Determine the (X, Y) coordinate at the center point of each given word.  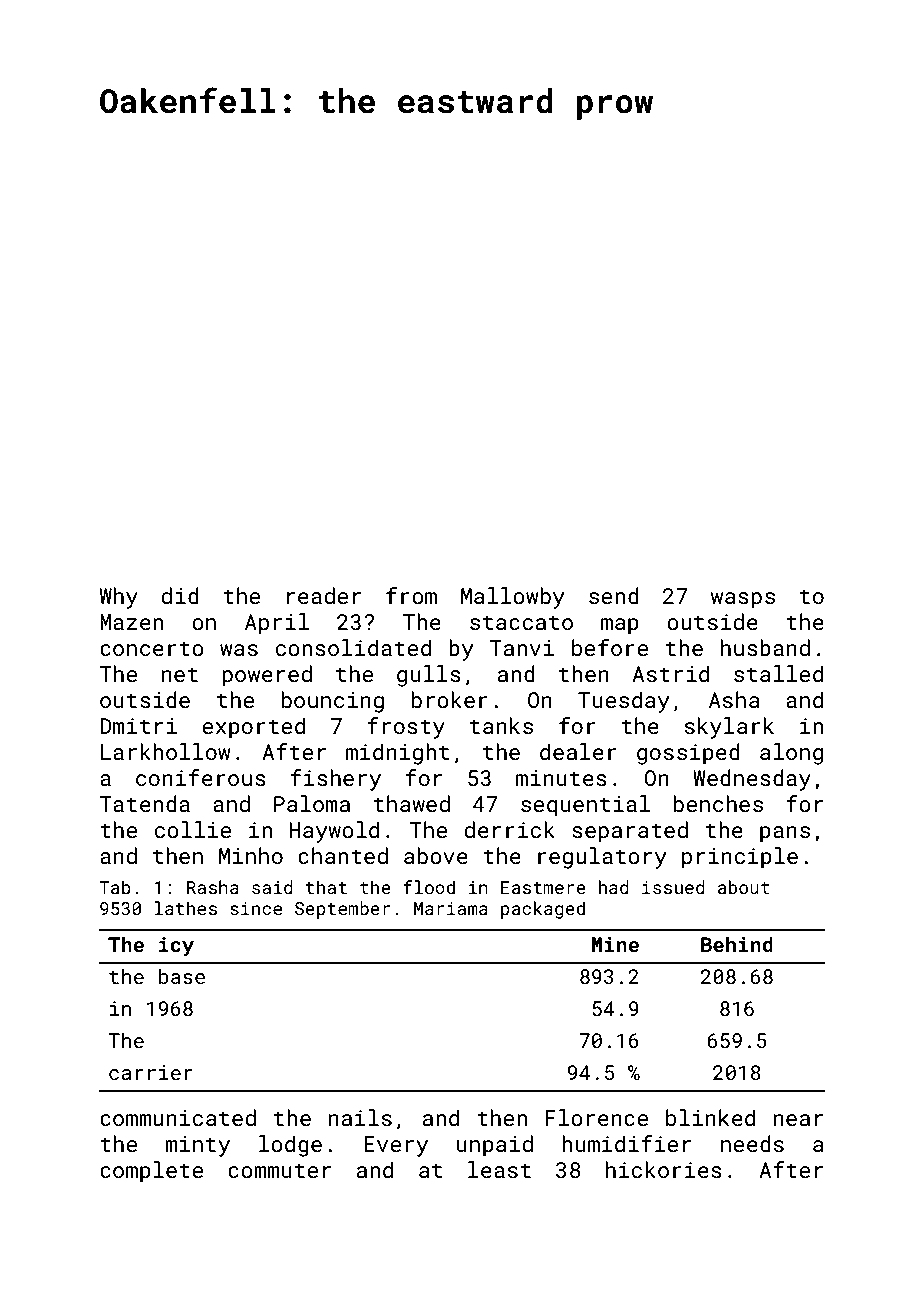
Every (396, 1146)
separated (630, 832)
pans (785, 834)
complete (151, 1172)
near (798, 1120)
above (436, 855)
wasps (743, 600)
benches (718, 803)
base (182, 976)
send (614, 595)
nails (360, 1117)
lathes (185, 908)
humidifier (626, 1143)
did (180, 595)
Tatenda (144, 803)
